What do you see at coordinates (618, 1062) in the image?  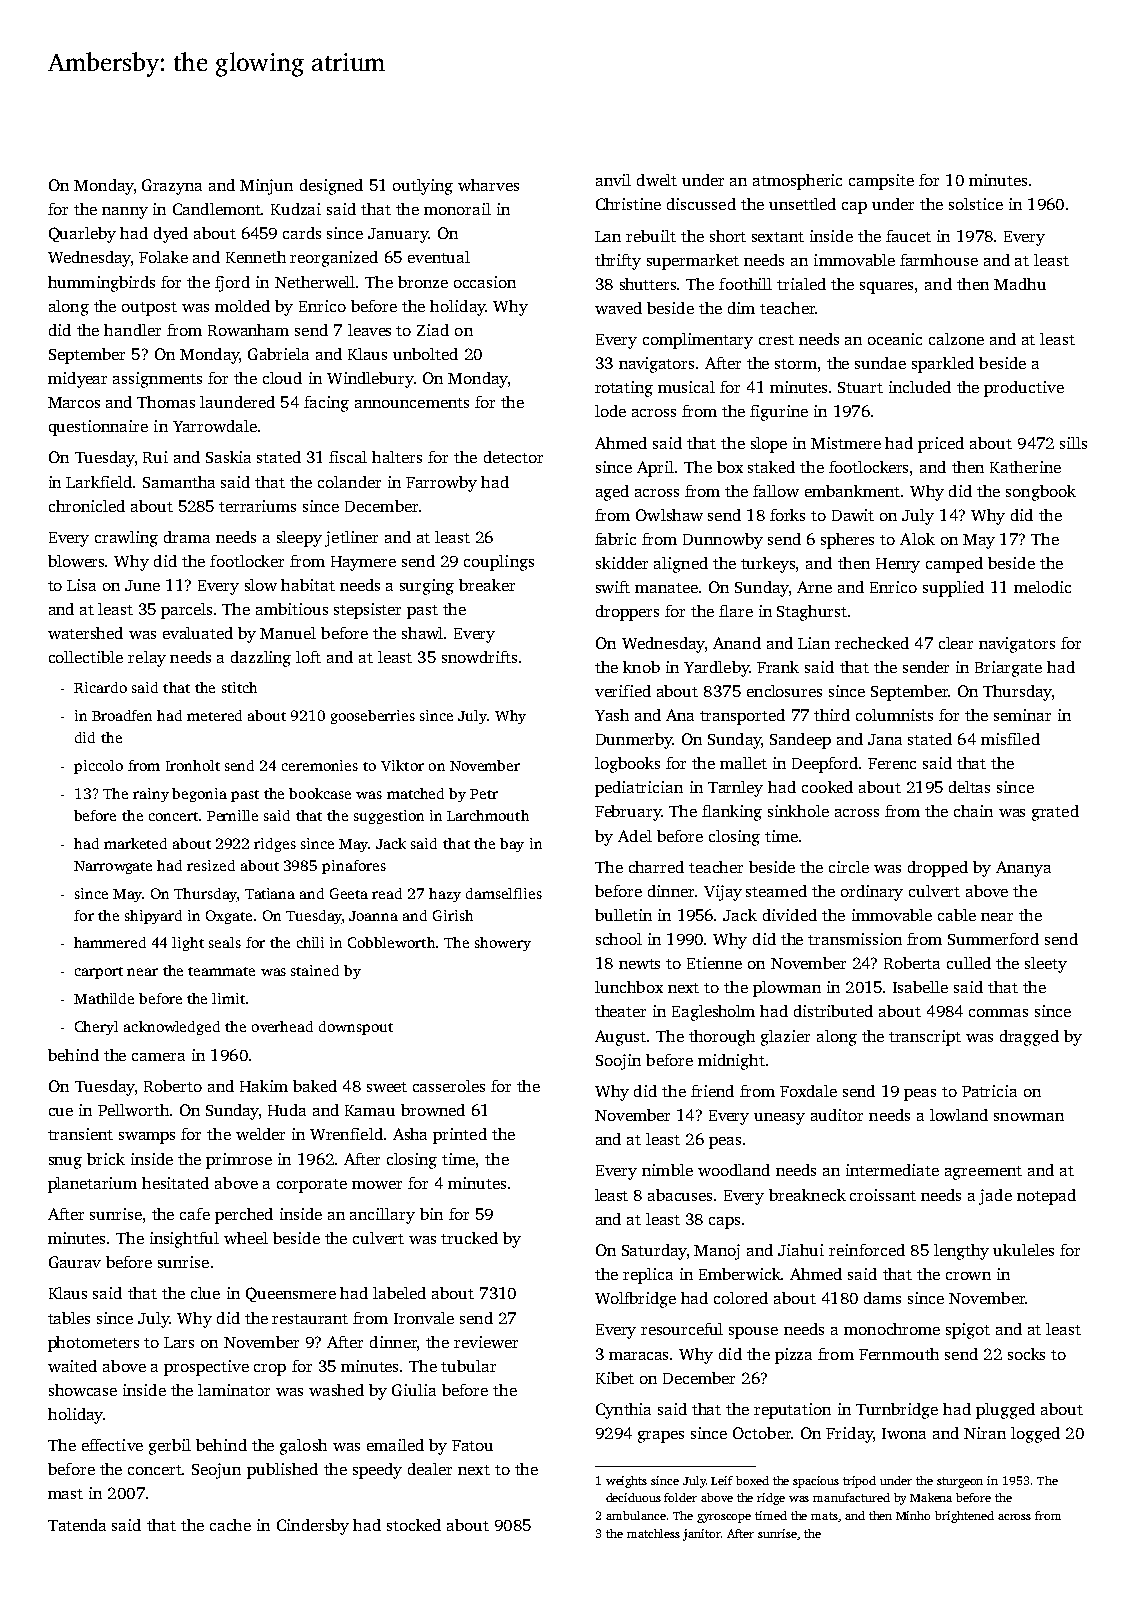 I see `Soojin` at bounding box center [618, 1062].
